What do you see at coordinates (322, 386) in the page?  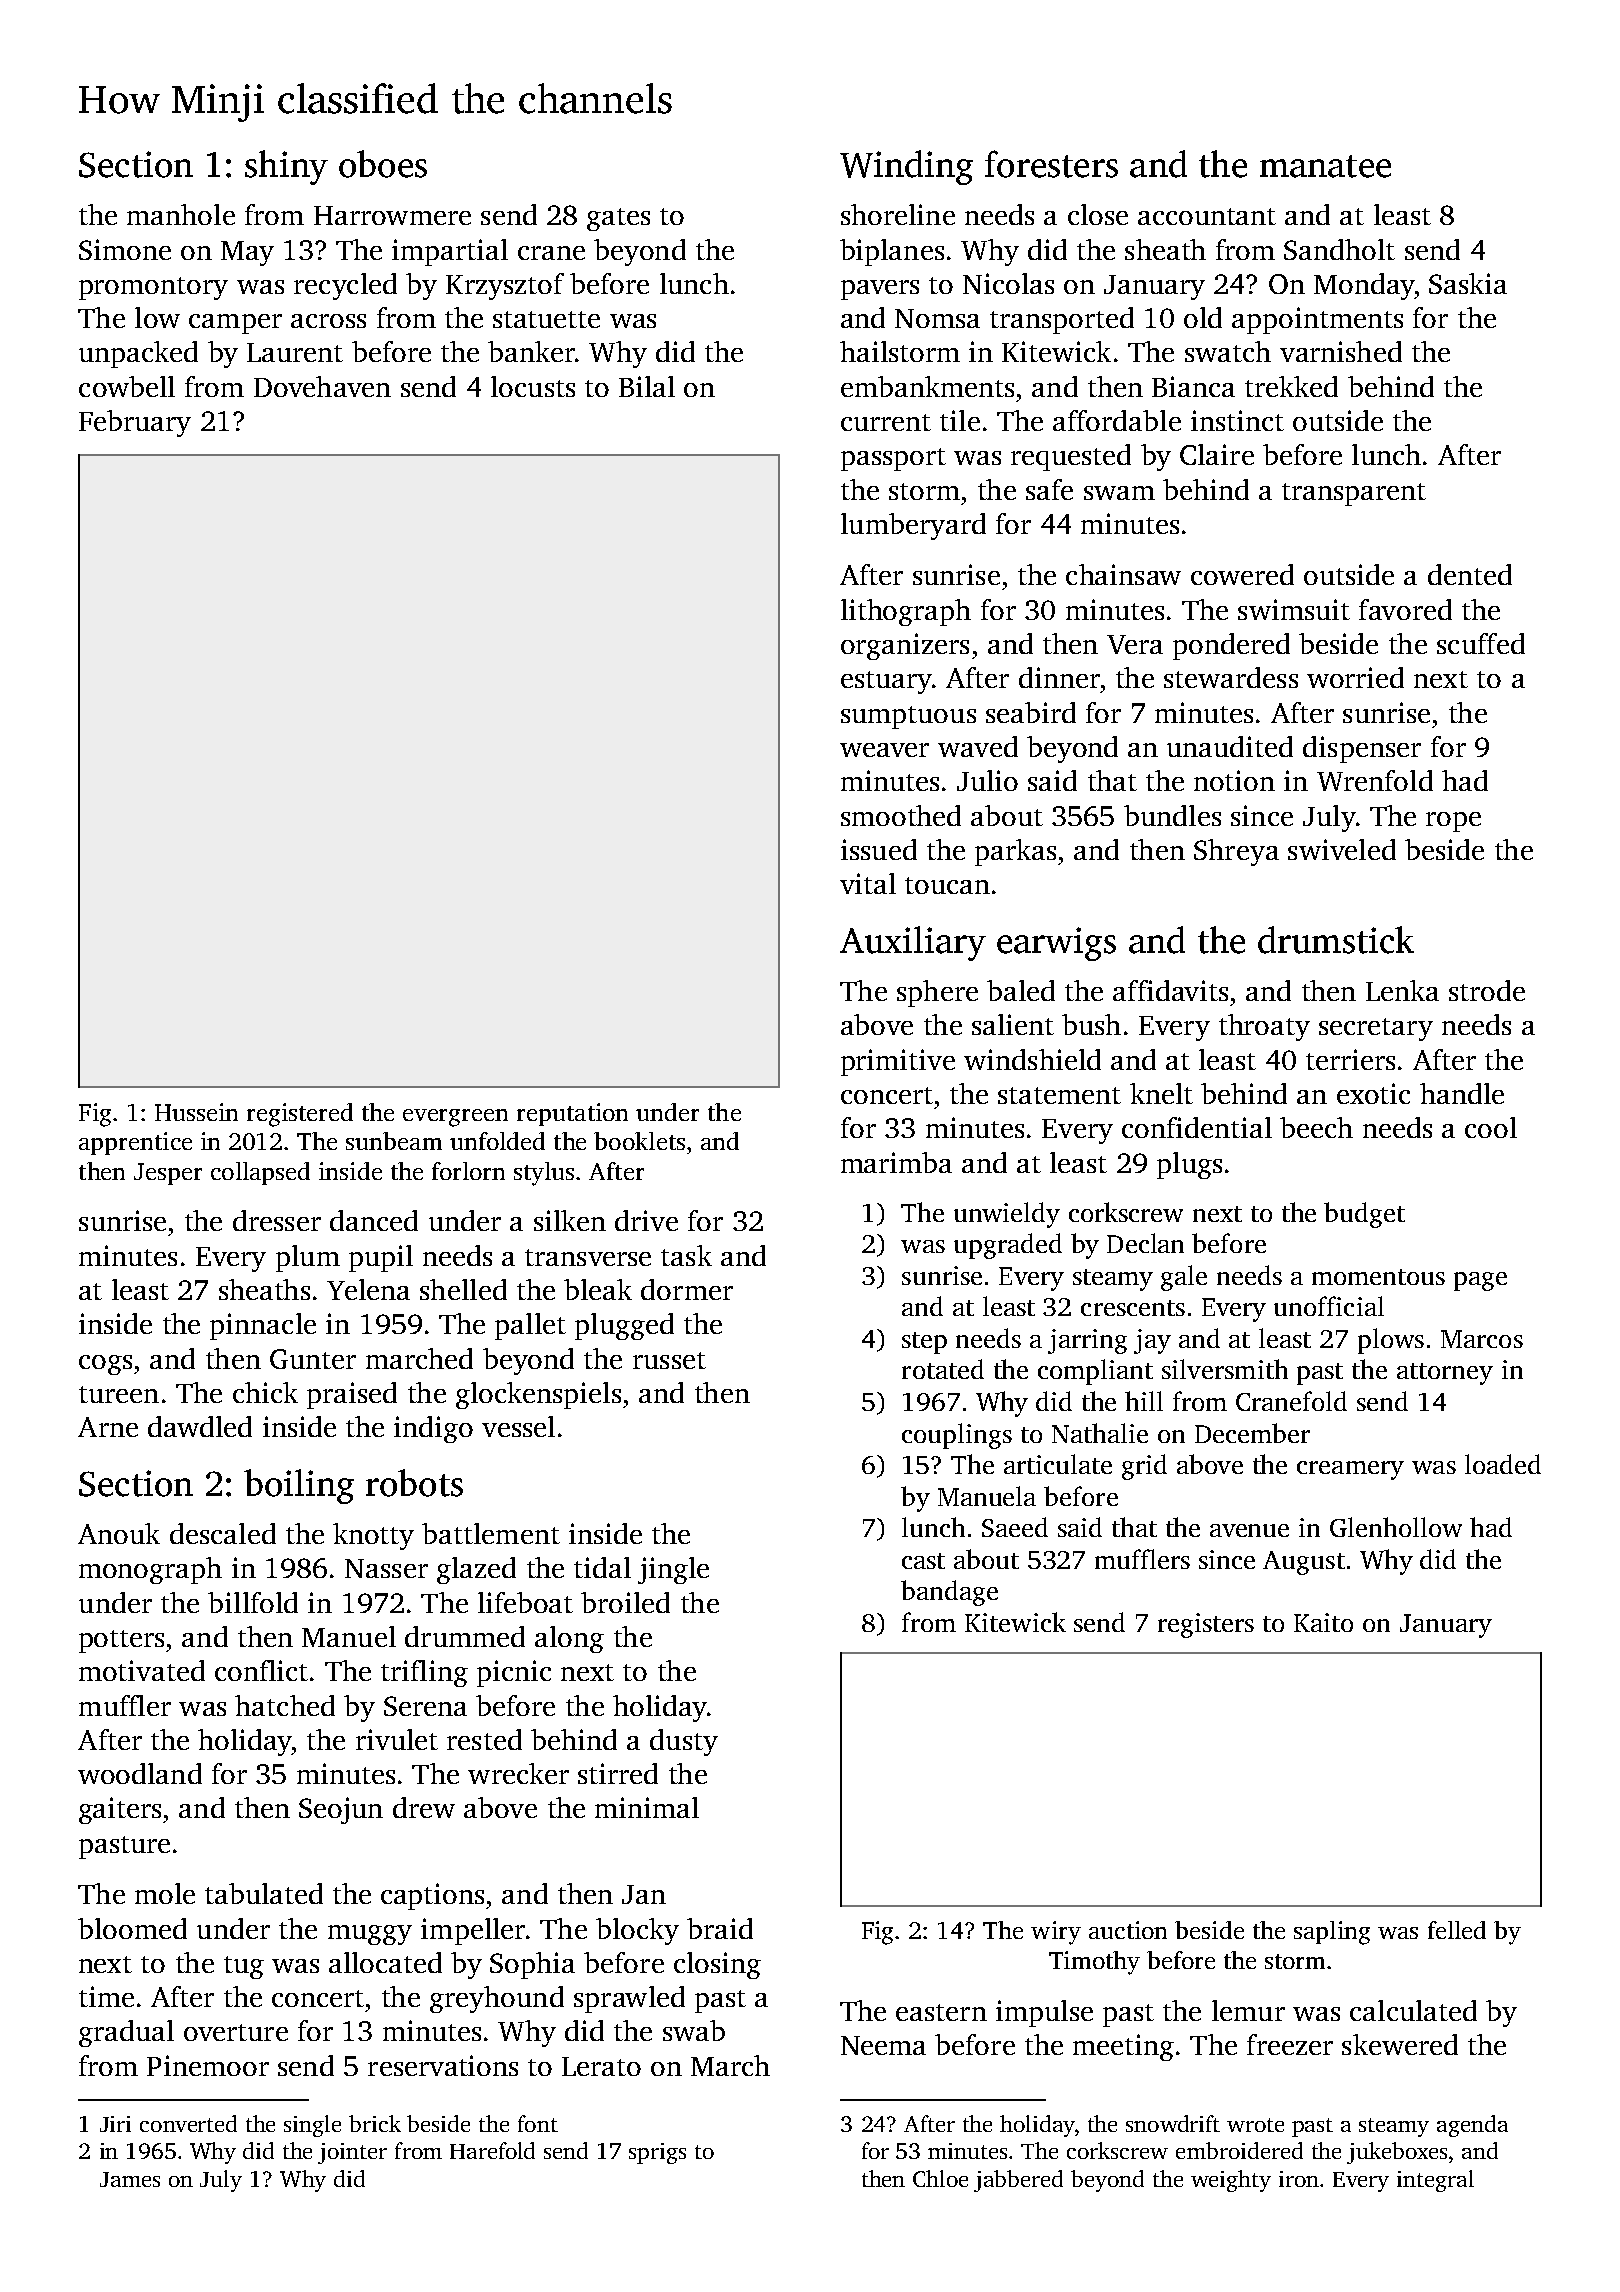 I see `Dovehaven` at bounding box center [322, 386].
